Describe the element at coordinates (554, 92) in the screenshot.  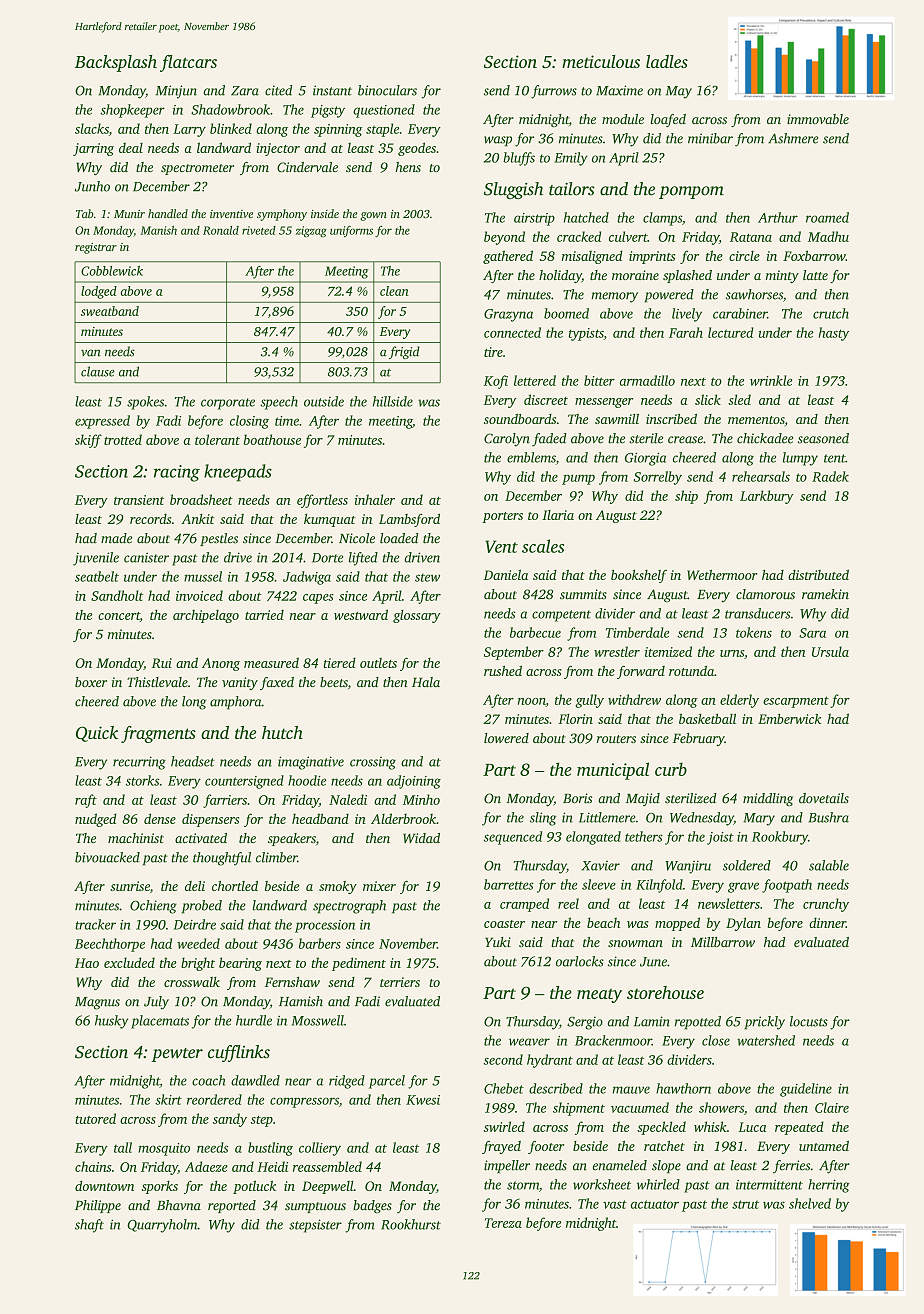
I see `furrows` at that location.
